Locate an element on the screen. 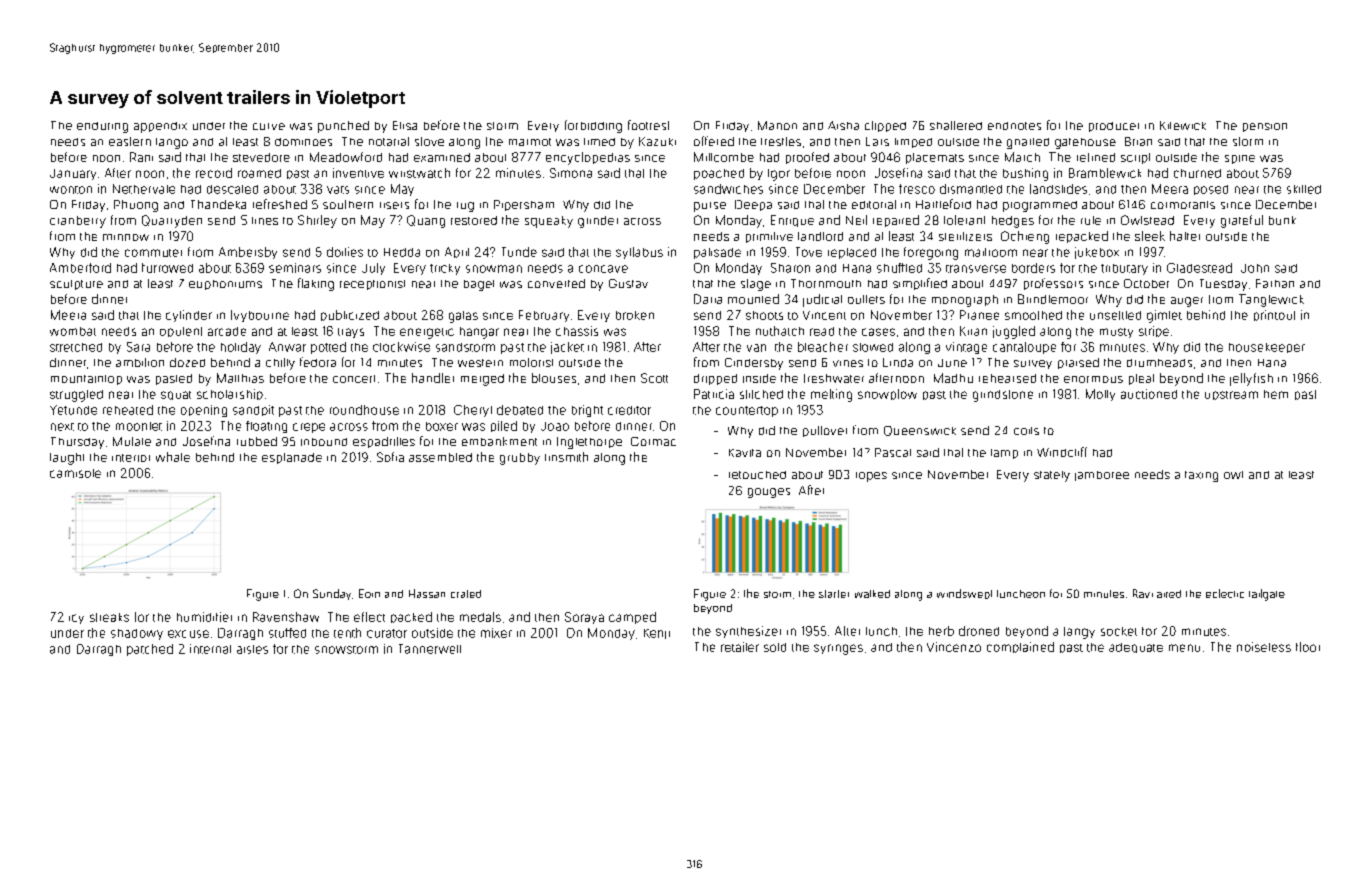 Image resolution: width=1372 pixels, height=887 pixels. Pascal is located at coordinates (893, 452).
